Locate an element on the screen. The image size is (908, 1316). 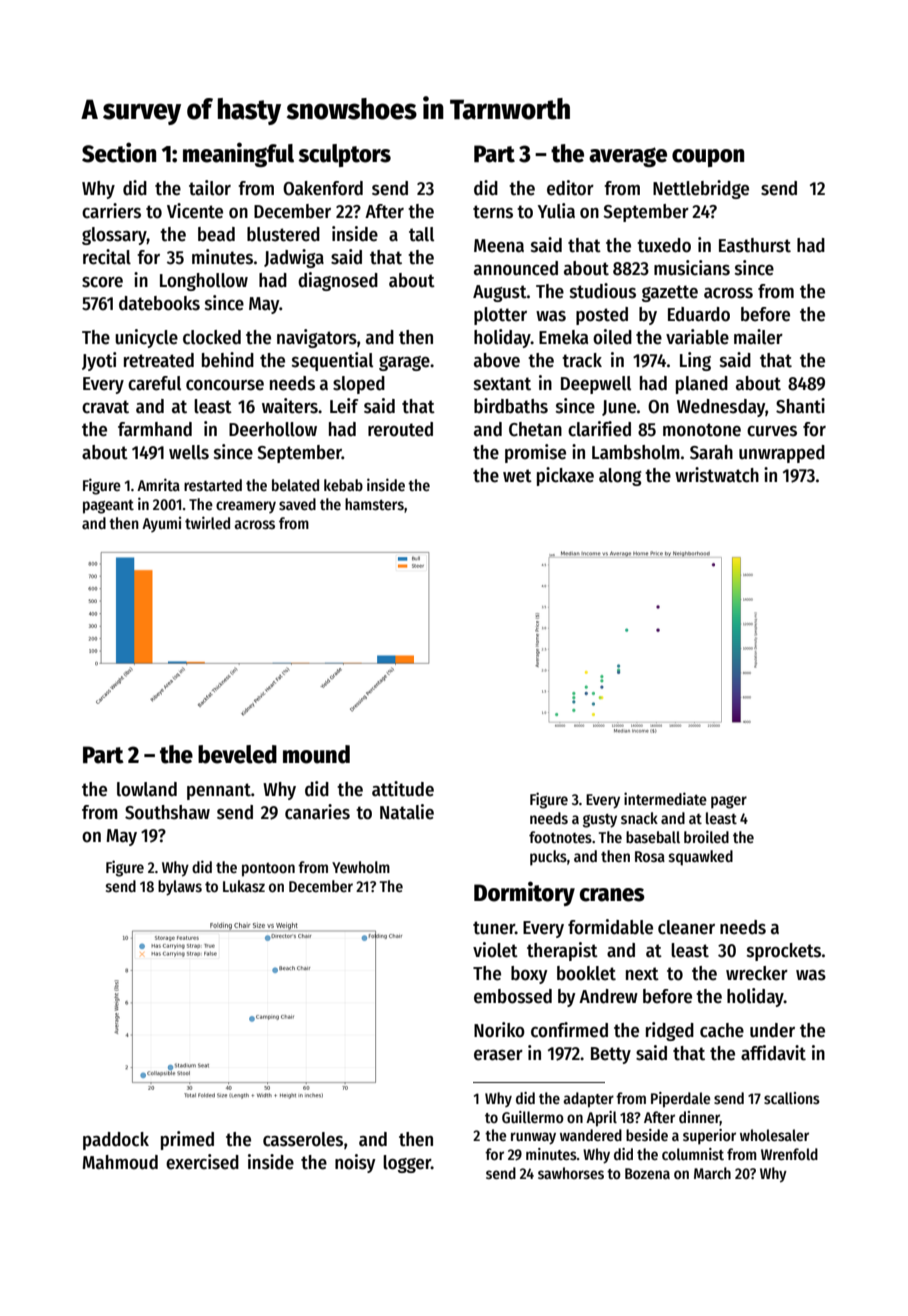
beveled is located at coordinates (237, 754).
